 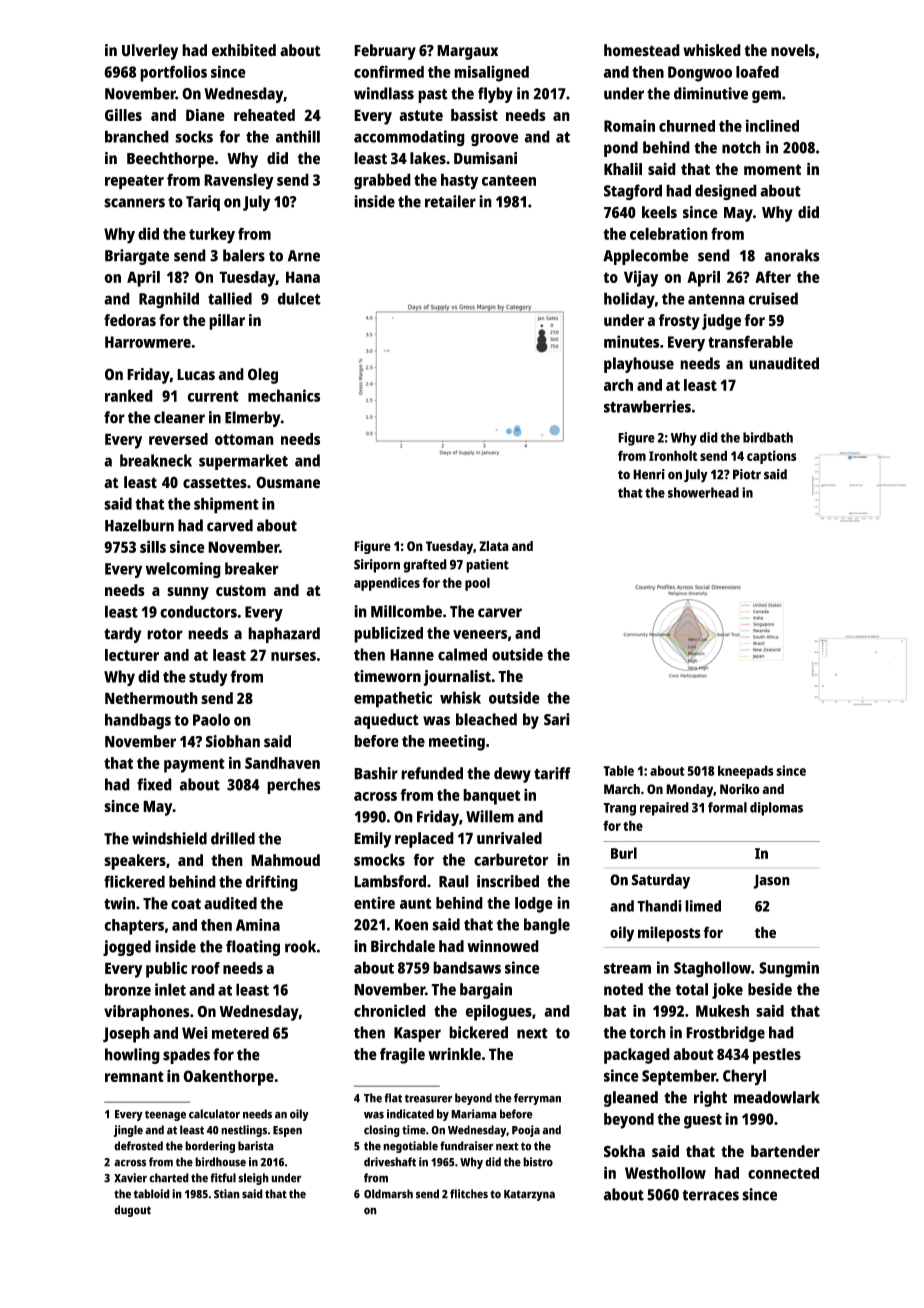 What do you see at coordinates (376, 773) in the screenshot?
I see `Bashir` at bounding box center [376, 773].
